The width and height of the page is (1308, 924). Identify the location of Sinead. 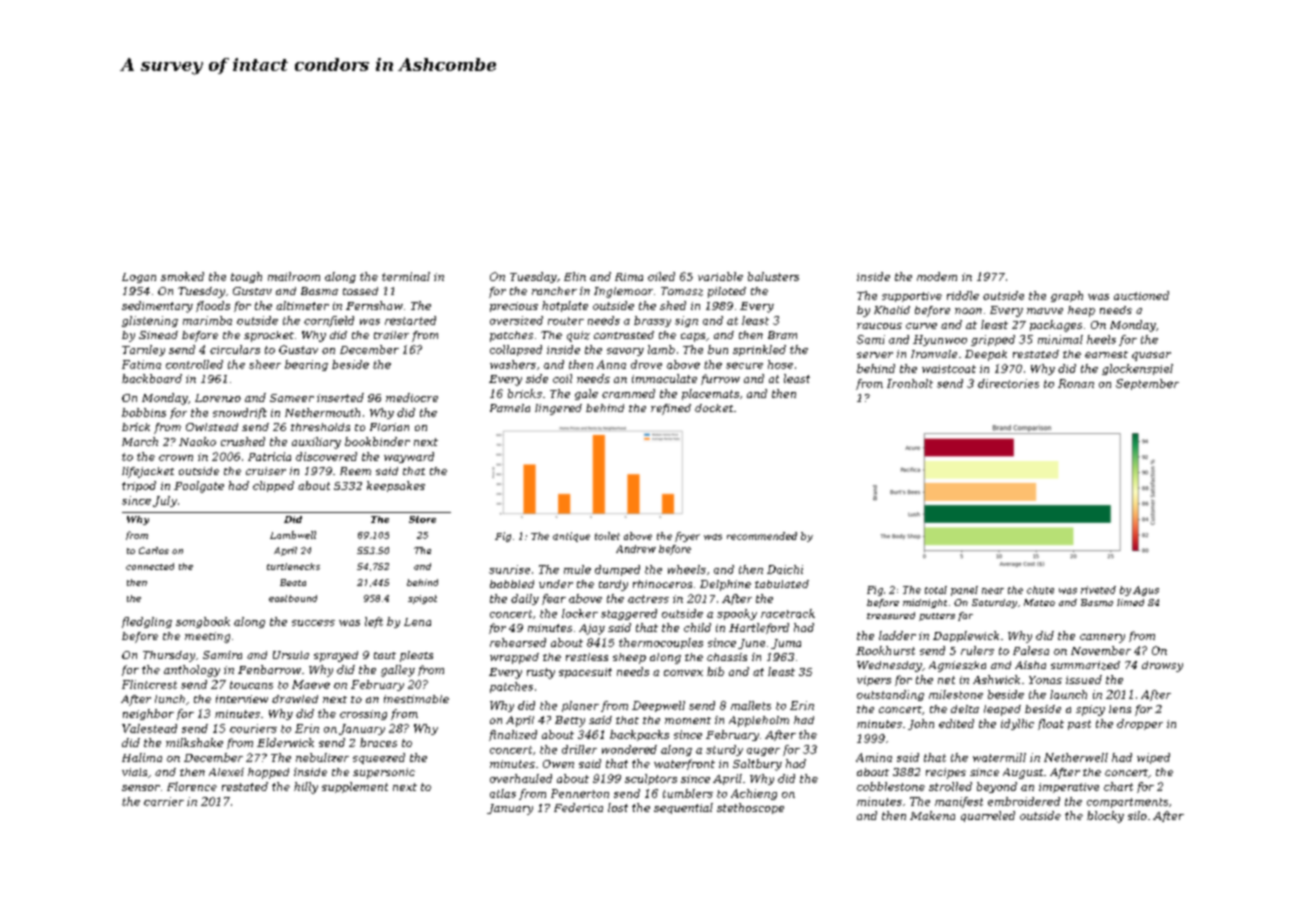
(158, 335).
